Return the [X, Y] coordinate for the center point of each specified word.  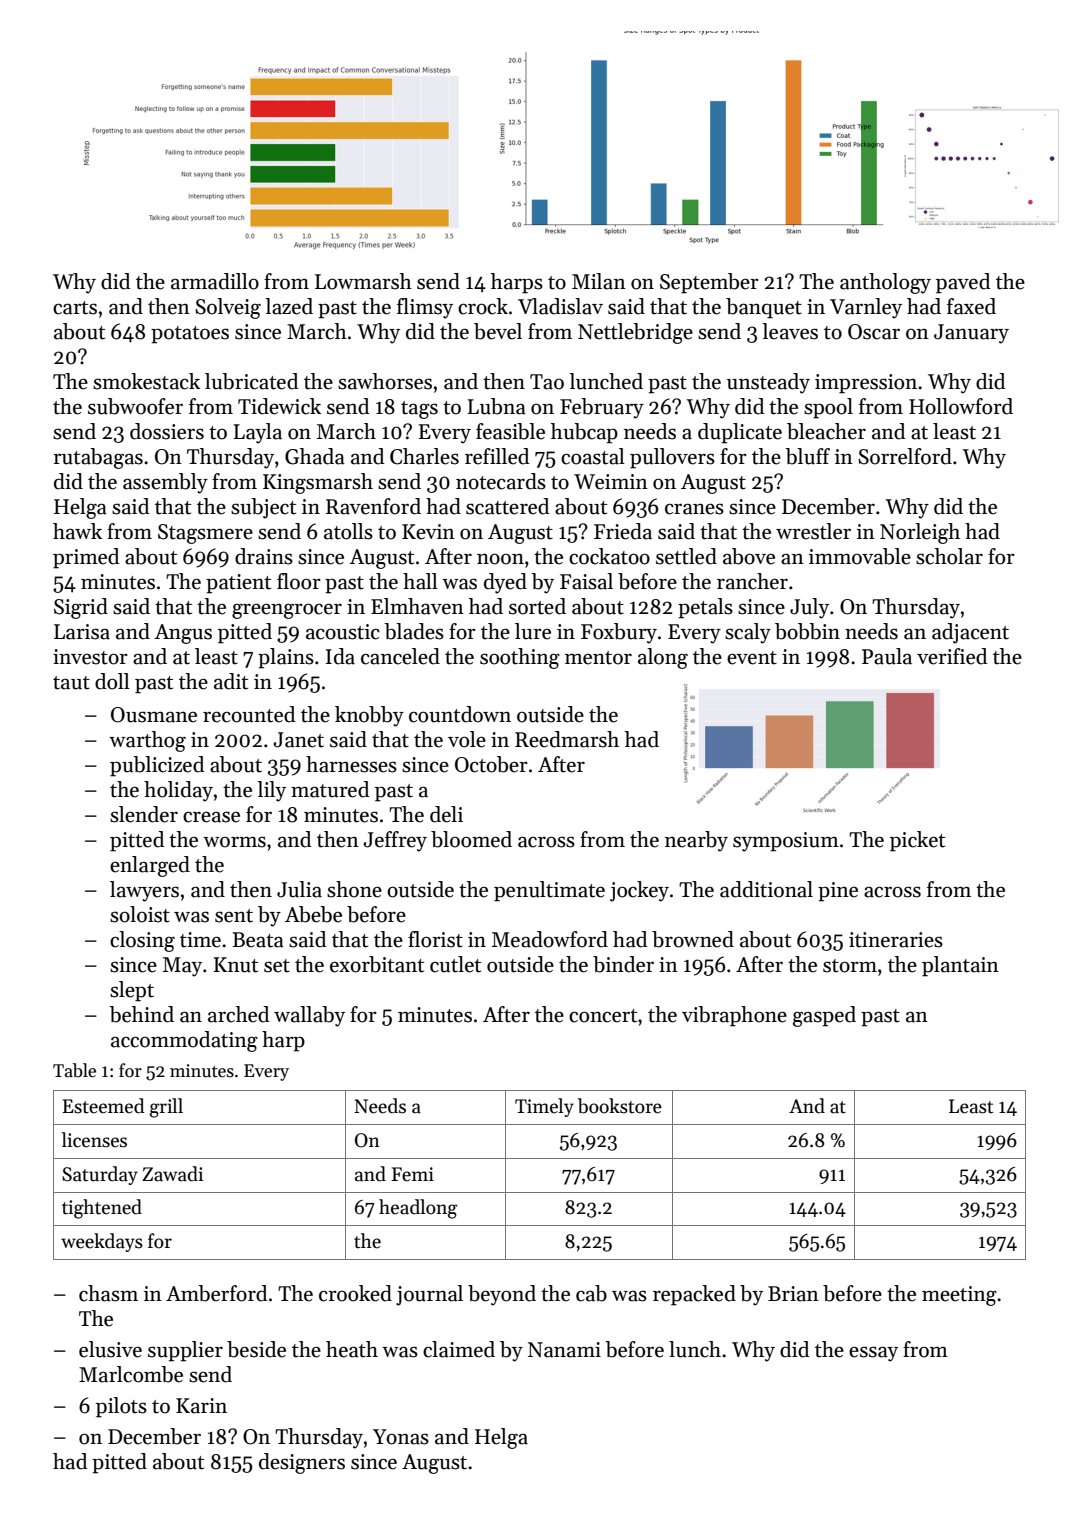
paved [963, 283]
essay [873, 1354]
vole [467, 739]
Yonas [401, 1437]
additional [766, 889]
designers [302, 1463]
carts [75, 308]
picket [917, 841]
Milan [599, 281]
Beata [258, 940]
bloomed [471, 839]
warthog [147, 741]
